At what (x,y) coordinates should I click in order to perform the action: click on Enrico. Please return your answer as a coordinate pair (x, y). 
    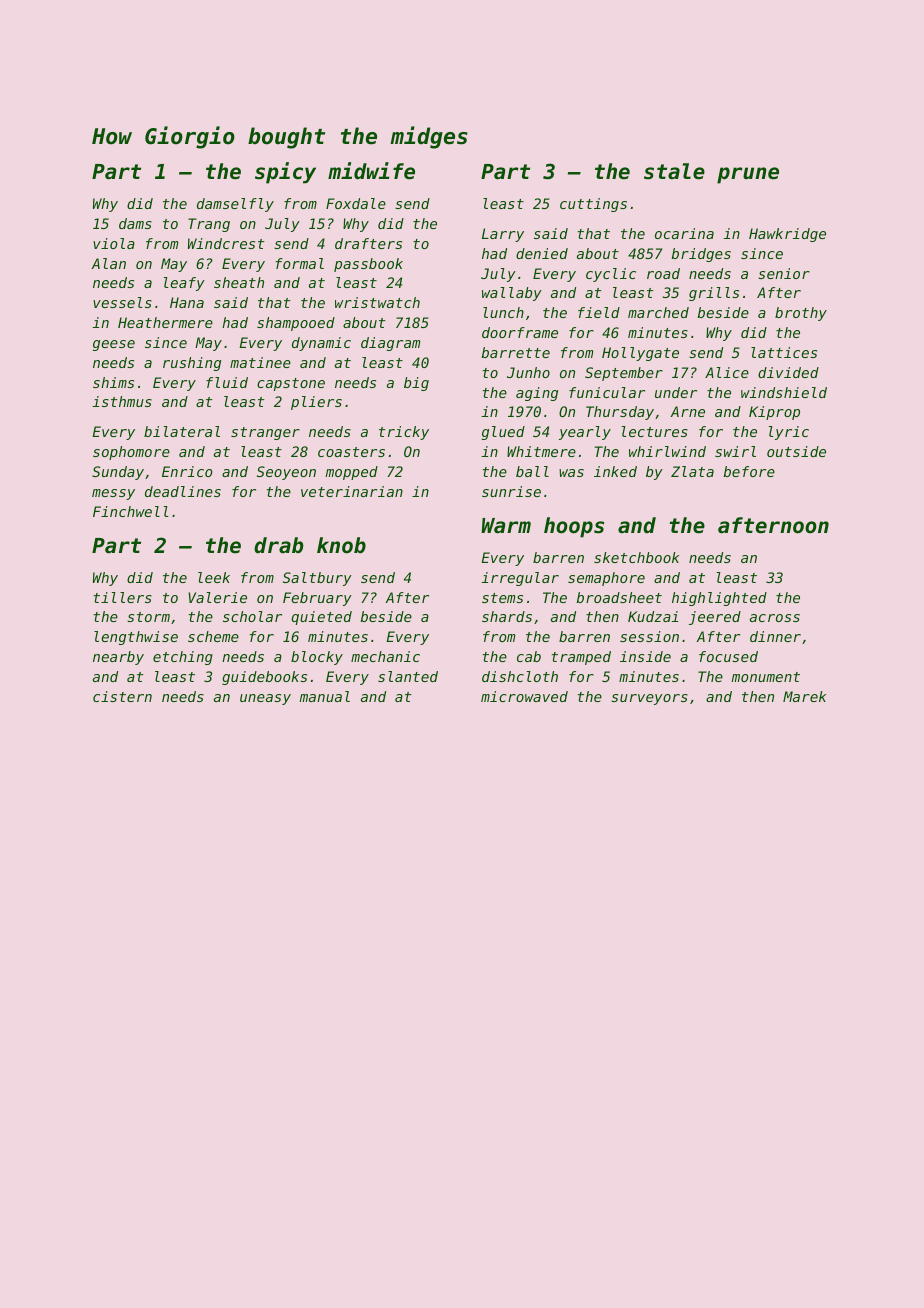
    Looking at the image, I should click on (187, 471).
